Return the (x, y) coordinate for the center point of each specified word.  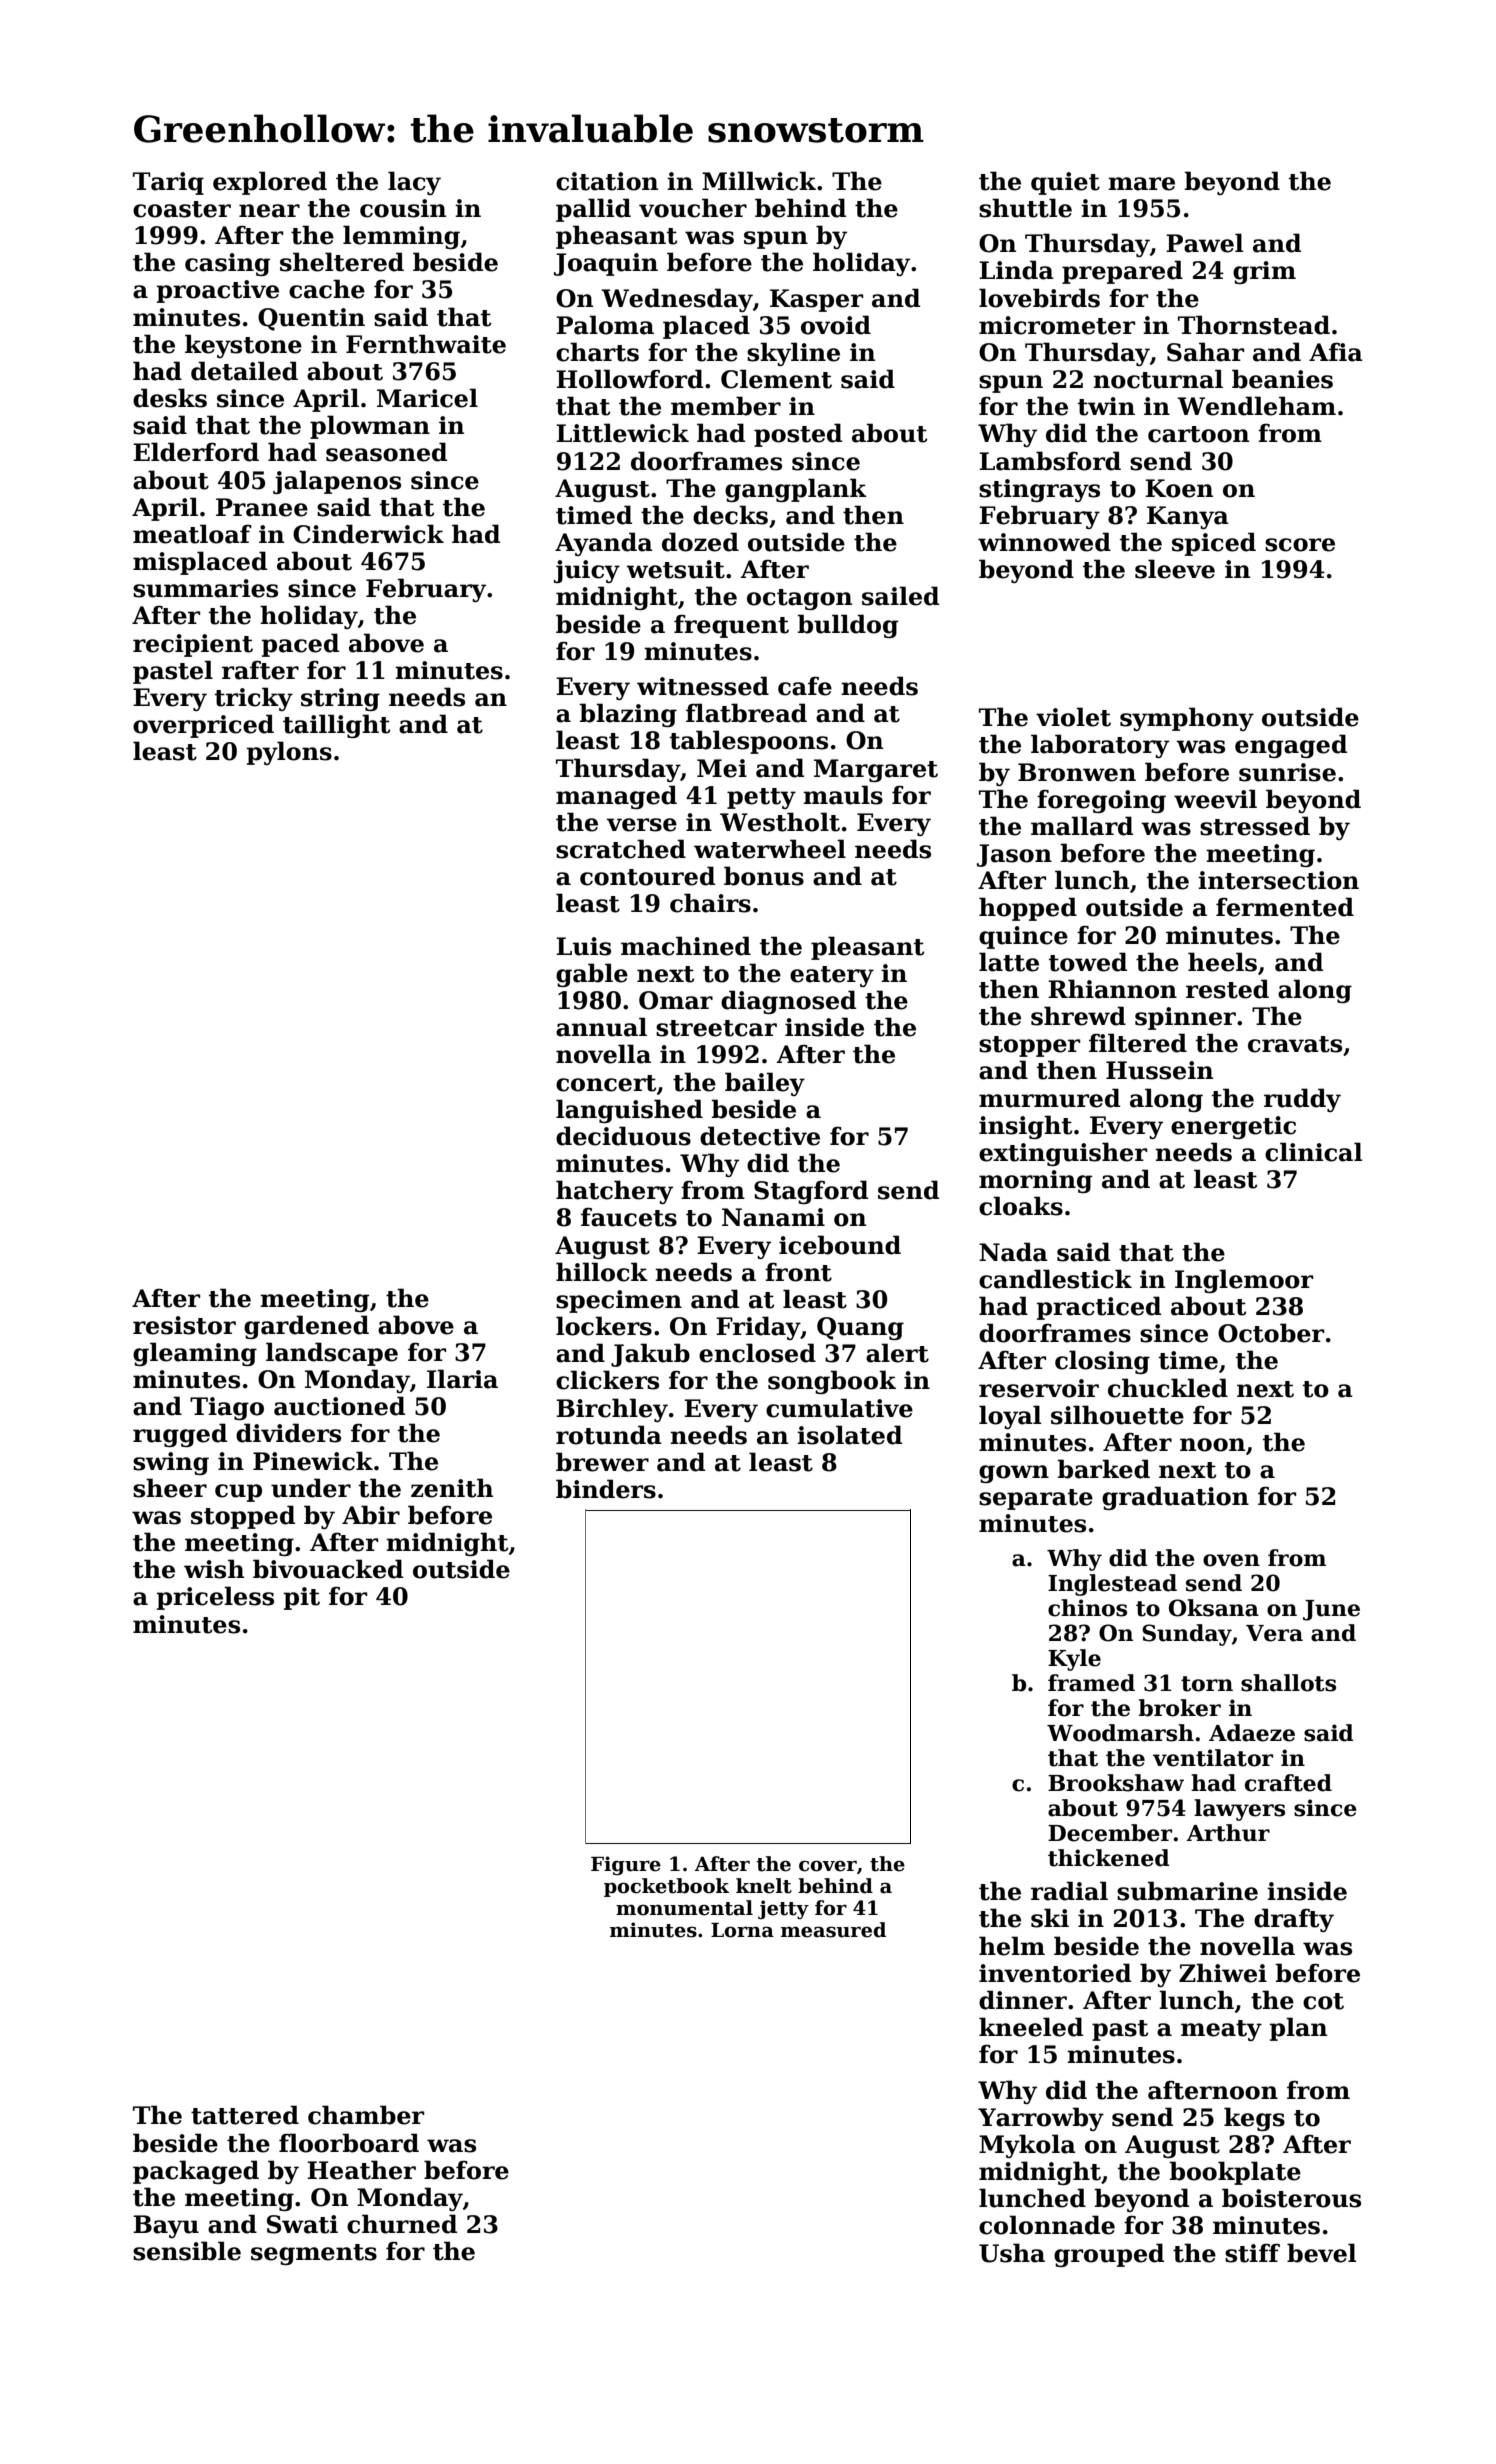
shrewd (1078, 1016)
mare (1141, 184)
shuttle (1025, 208)
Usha (1012, 2253)
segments (314, 2254)
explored (270, 183)
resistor (184, 1325)
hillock (602, 1272)
